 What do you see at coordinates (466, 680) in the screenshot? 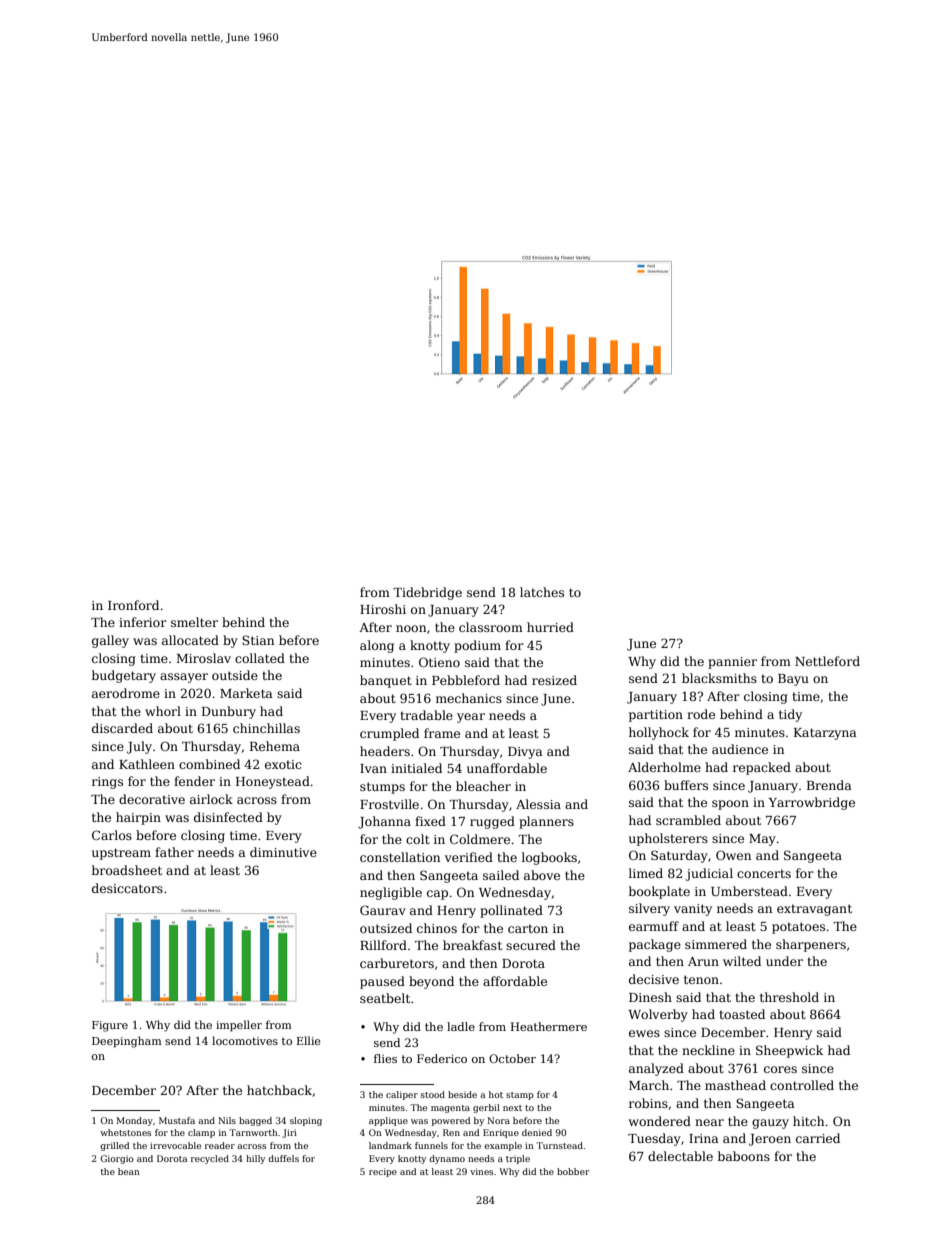
I see `Pebbleford` at bounding box center [466, 680].
